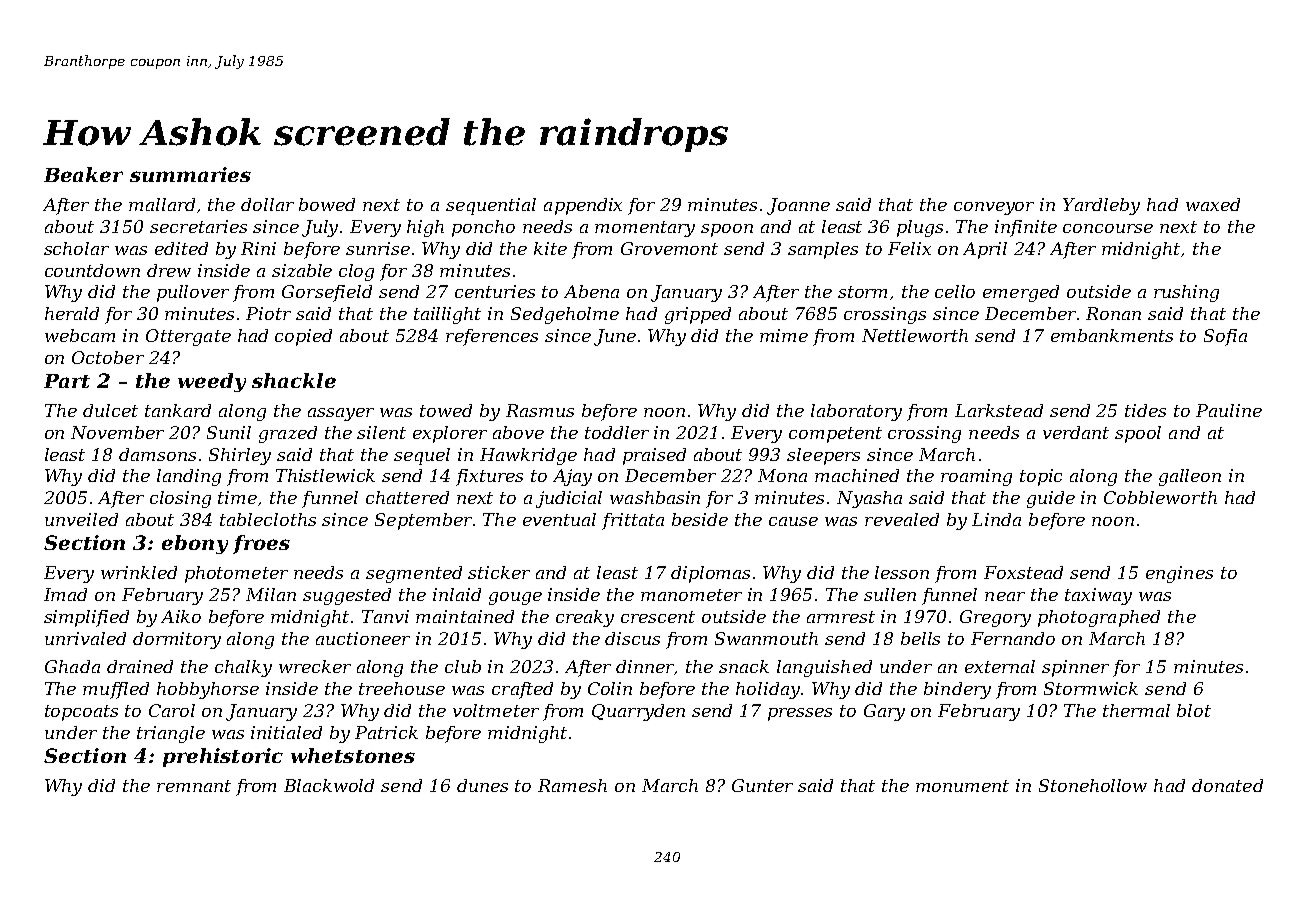 This screenshot has height=924, width=1308. What do you see at coordinates (81, 519) in the screenshot?
I see `unveiled` at bounding box center [81, 519].
